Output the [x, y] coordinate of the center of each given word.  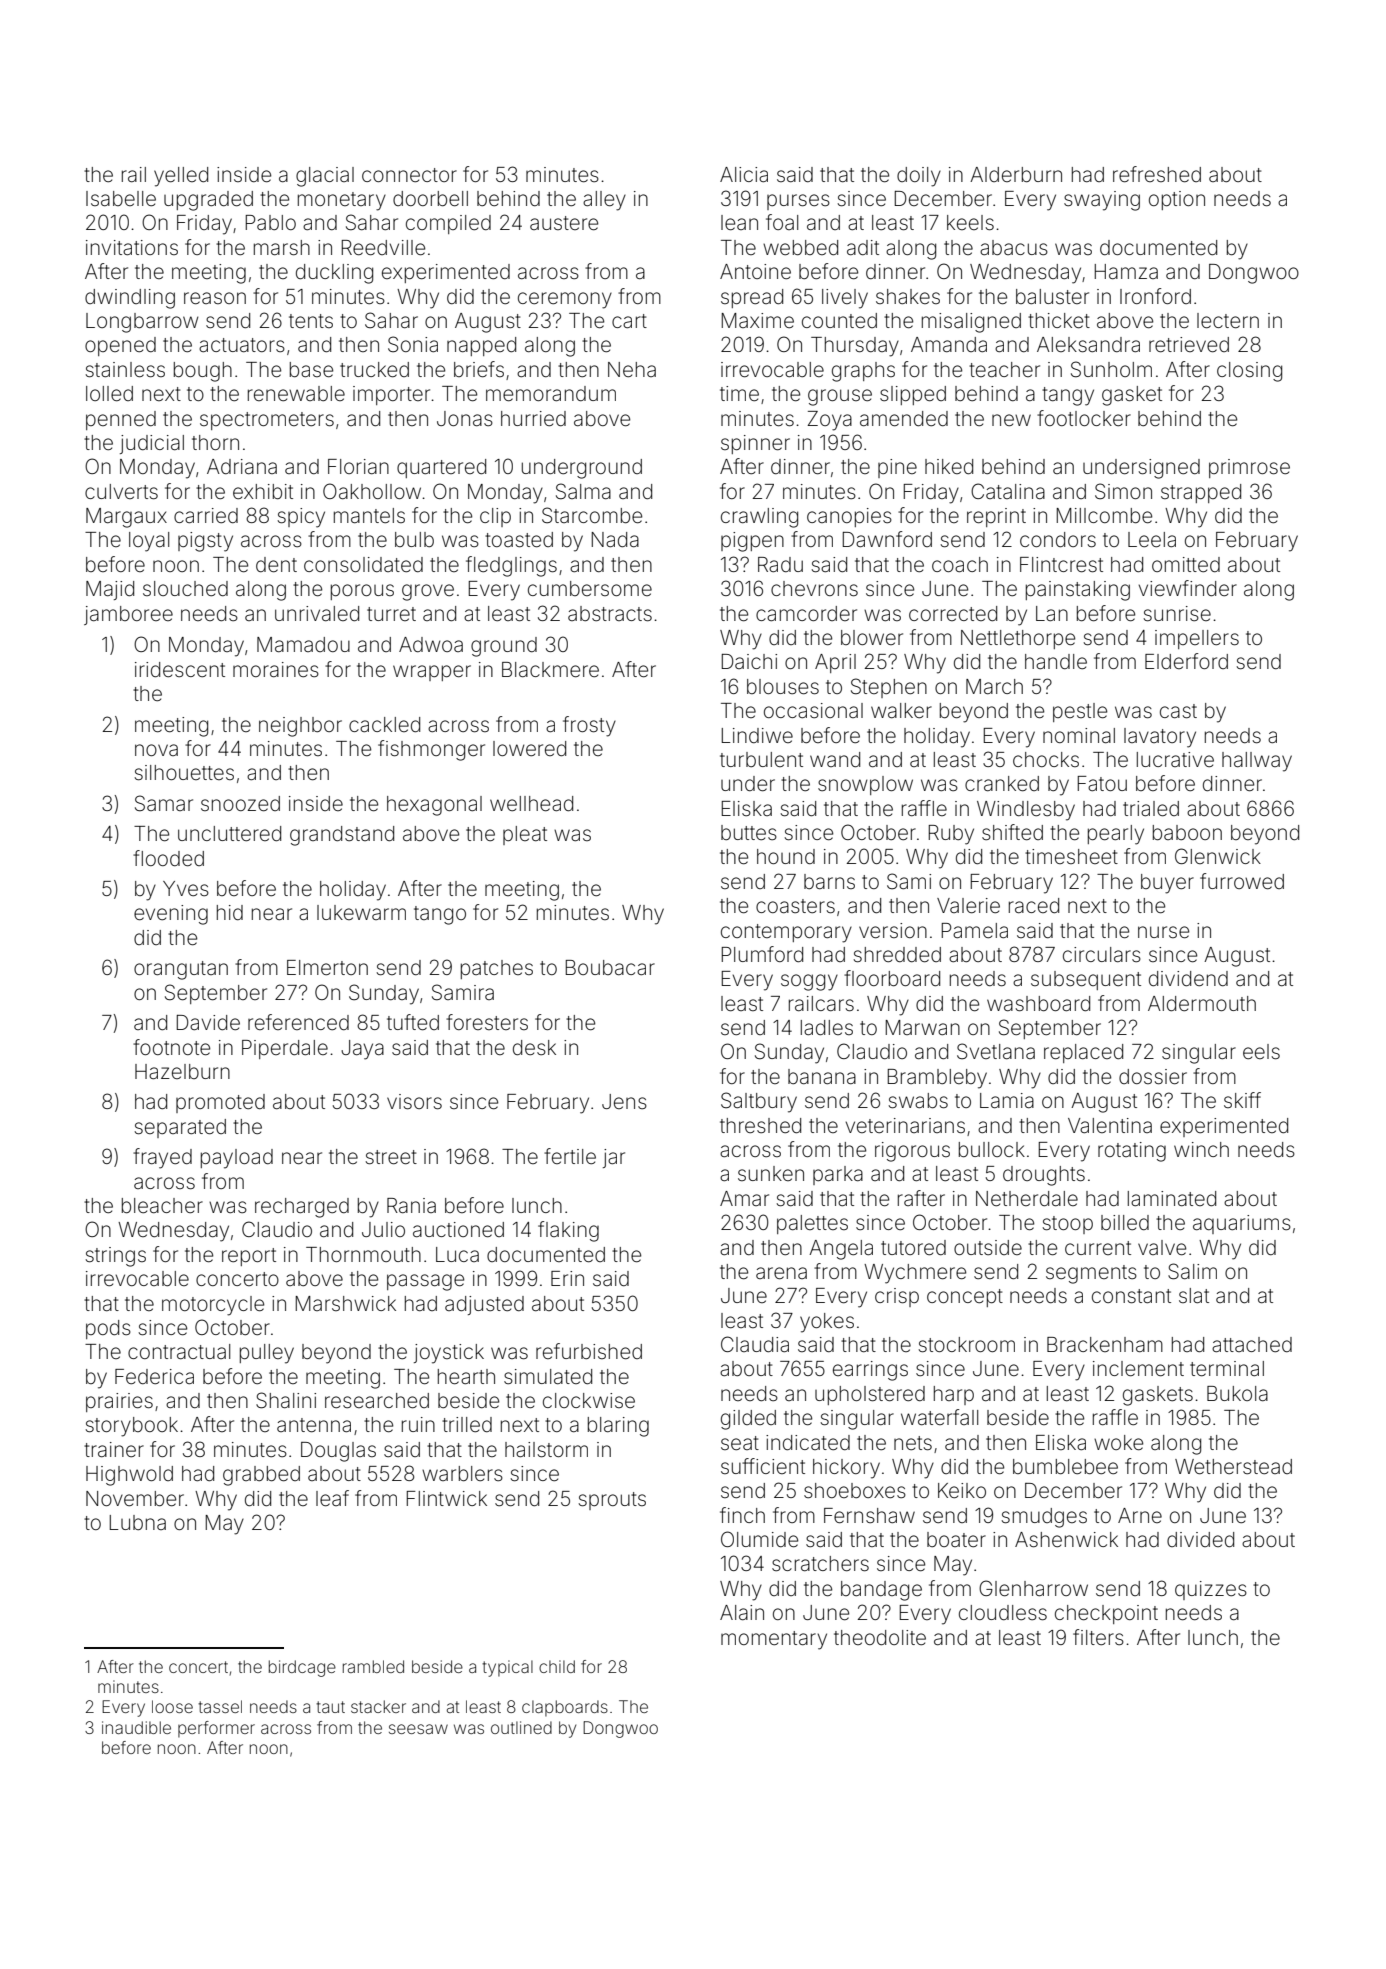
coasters [795, 906]
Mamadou [303, 644]
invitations [132, 247]
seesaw [418, 1729]
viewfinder [1188, 588]
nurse [1163, 932]
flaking [568, 1231]
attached [1252, 1344]
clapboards [565, 1708]
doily [919, 177]
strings [116, 1257]
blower [872, 637]
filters [1098, 1637]
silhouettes [184, 773]
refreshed [1157, 174]
